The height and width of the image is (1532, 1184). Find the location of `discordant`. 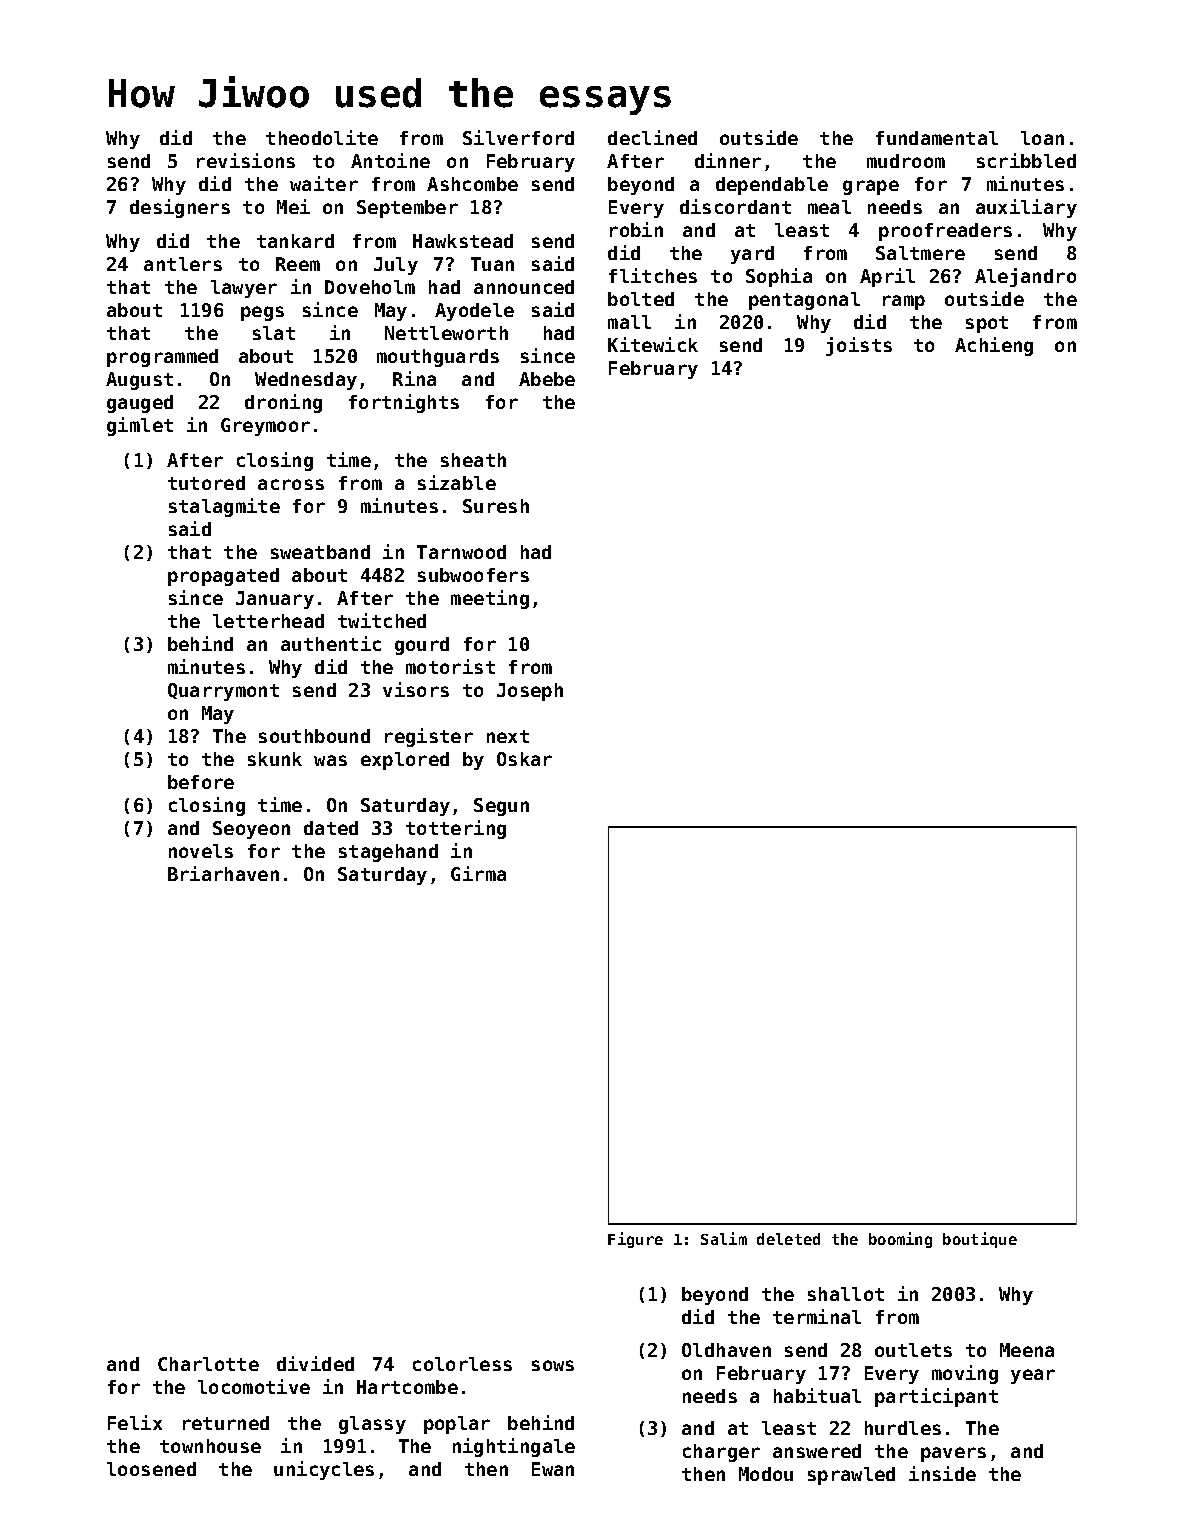

discordant is located at coordinates (735, 206).
